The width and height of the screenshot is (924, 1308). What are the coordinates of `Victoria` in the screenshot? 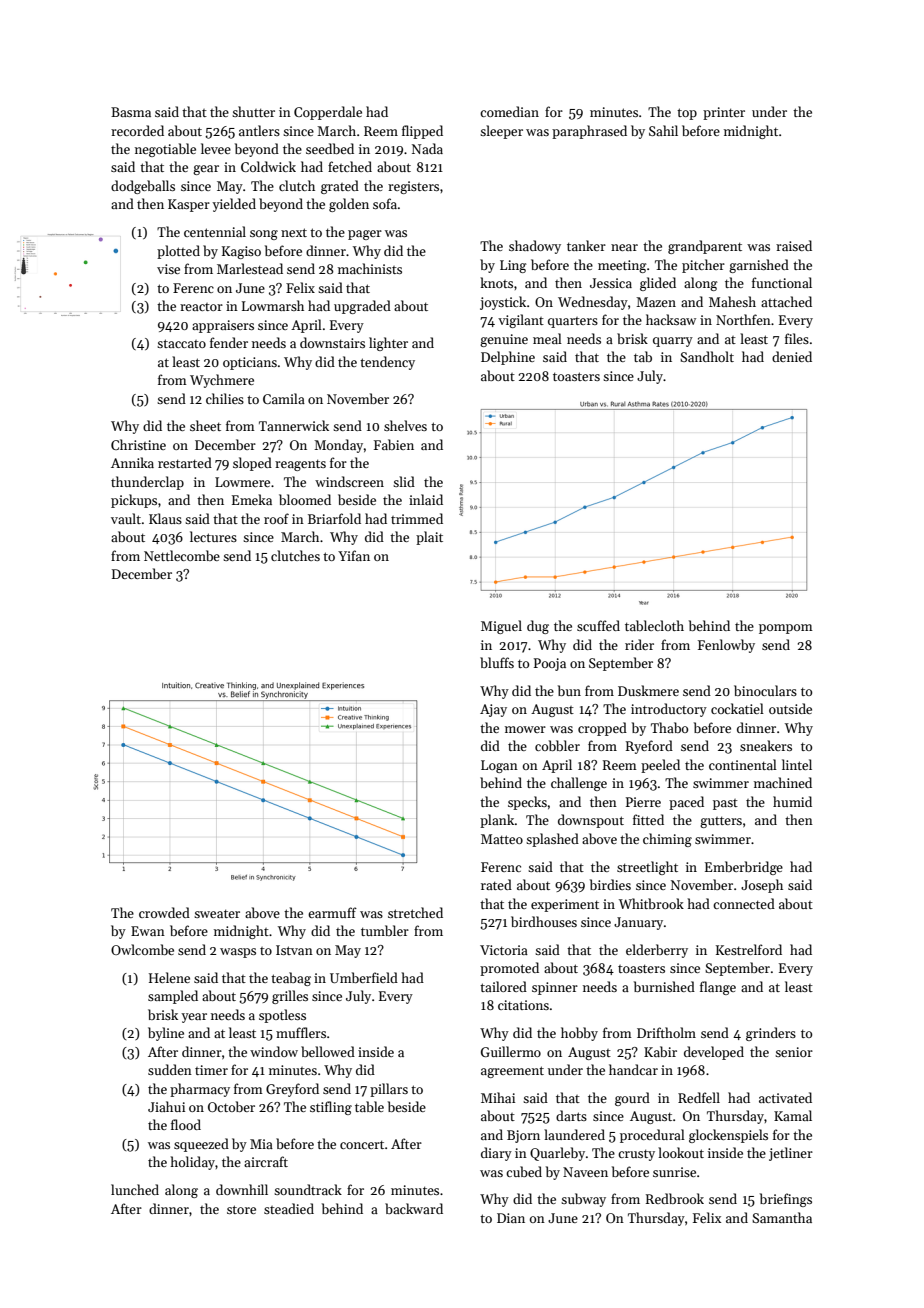 It's located at (504, 950).
